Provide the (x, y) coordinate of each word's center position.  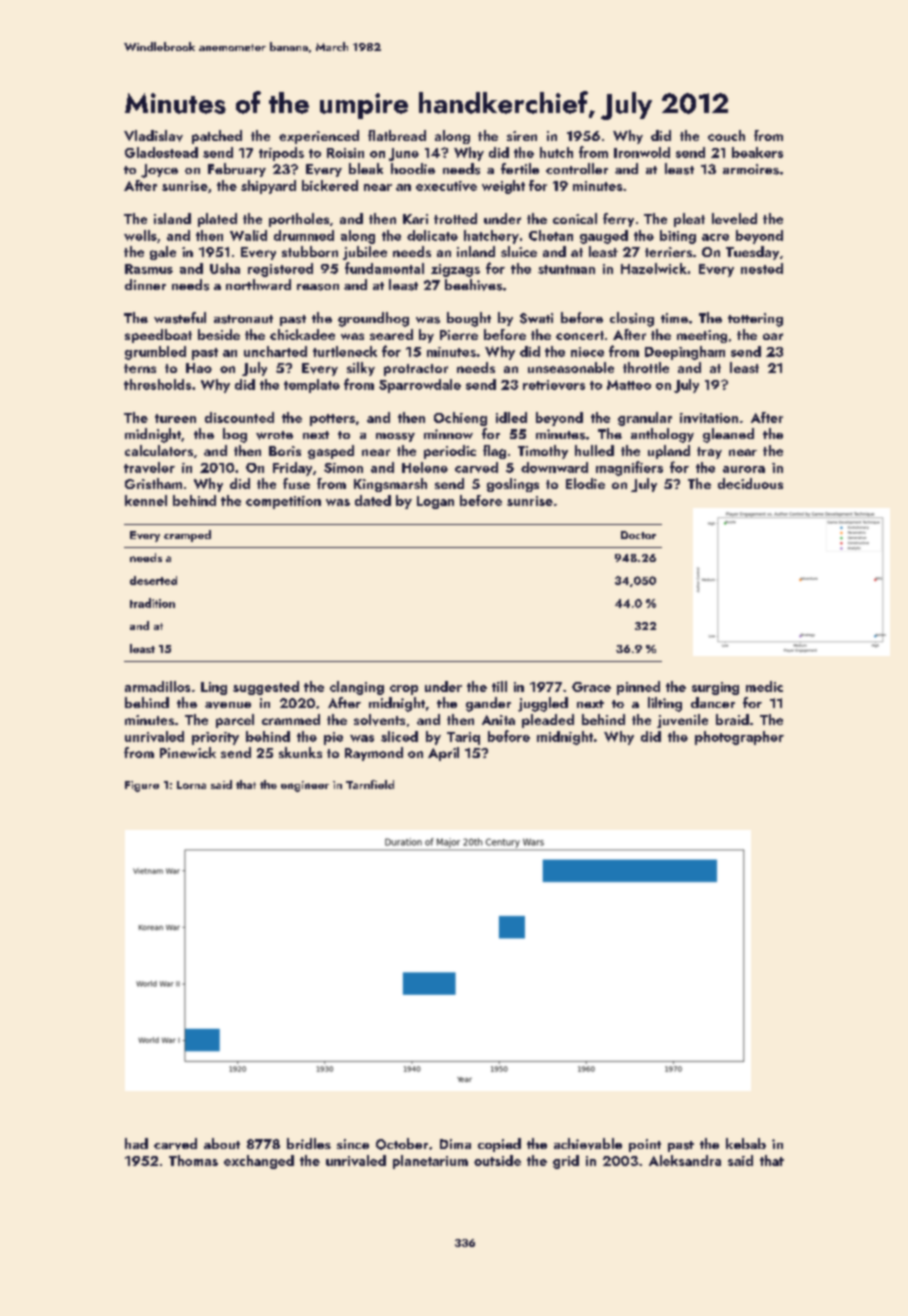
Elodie (585, 483)
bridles (309, 1143)
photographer (739, 738)
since (353, 1144)
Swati (536, 318)
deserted (153, 580)
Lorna (191, 785)
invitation (709, 418)
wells (140, 235)
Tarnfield (370, 784)
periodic (450, 452)
